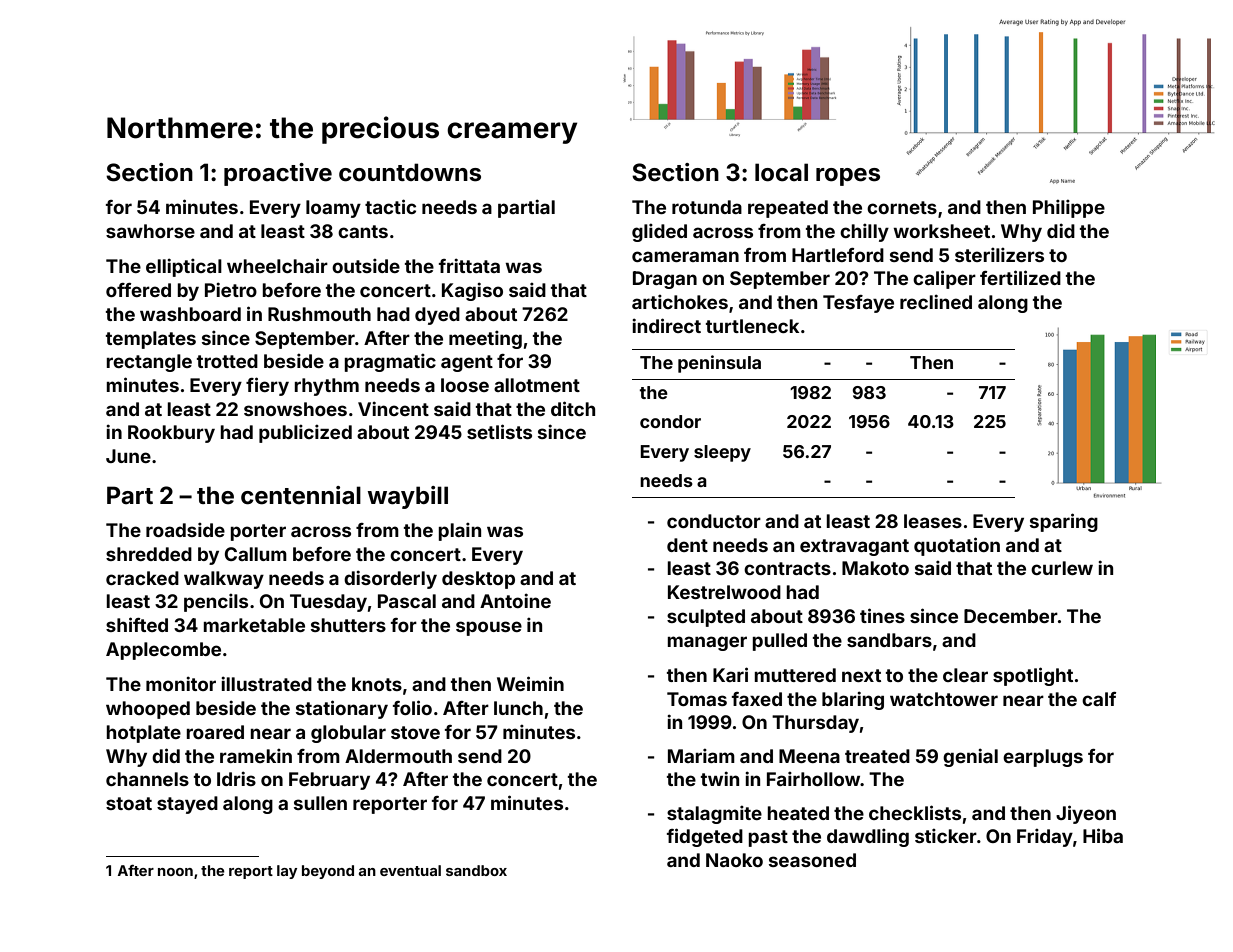 The image size is (1233, 952). What do you see at coordinates (149, 554) in the document?
I see `shredded` at bounding box center [149, 554].
